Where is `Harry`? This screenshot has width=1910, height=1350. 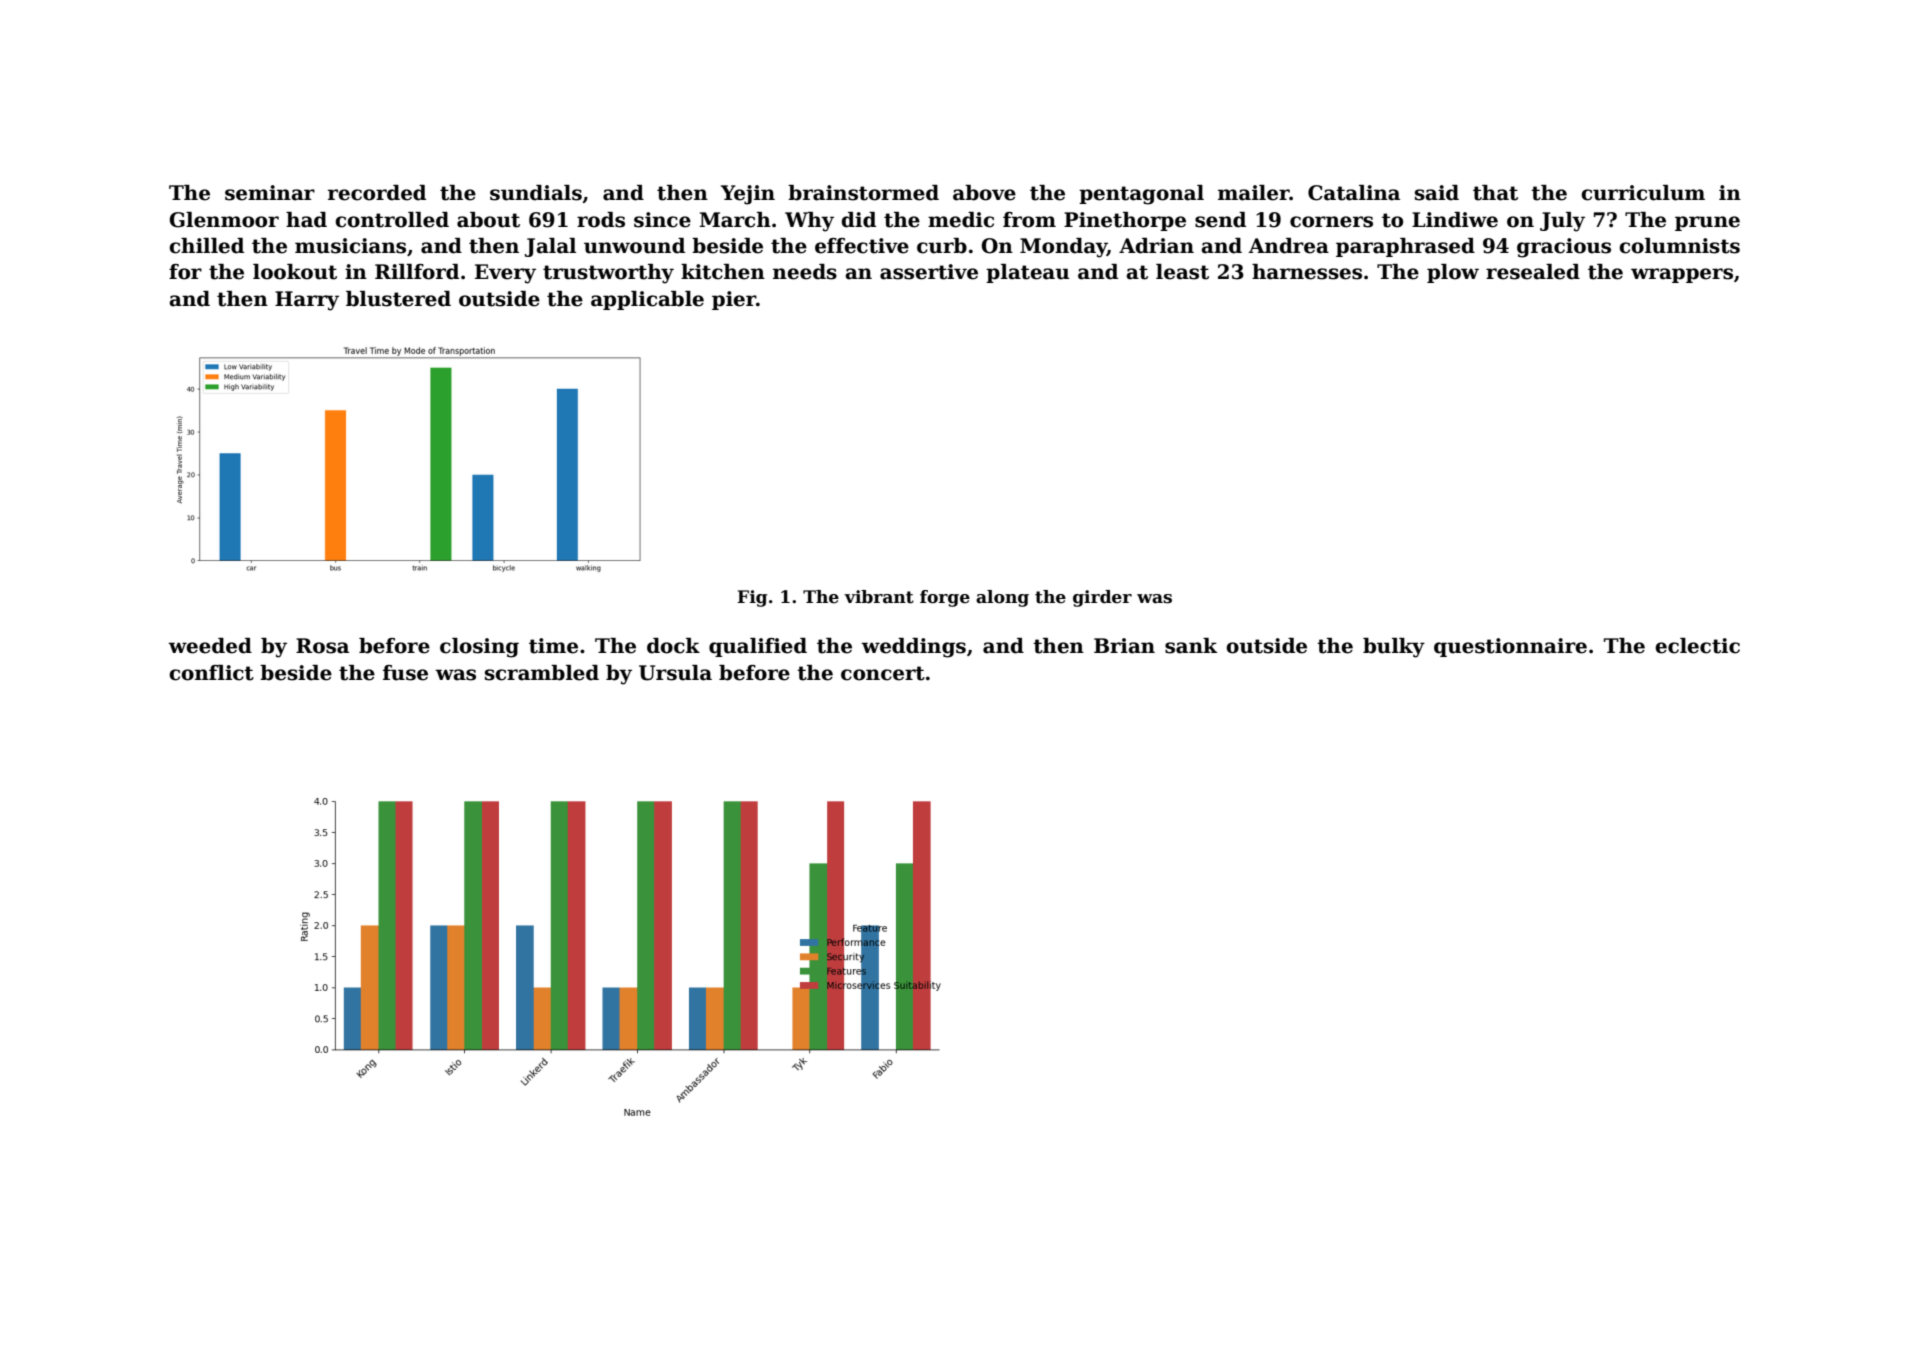
Harry is located at coordinates (307, 301).
